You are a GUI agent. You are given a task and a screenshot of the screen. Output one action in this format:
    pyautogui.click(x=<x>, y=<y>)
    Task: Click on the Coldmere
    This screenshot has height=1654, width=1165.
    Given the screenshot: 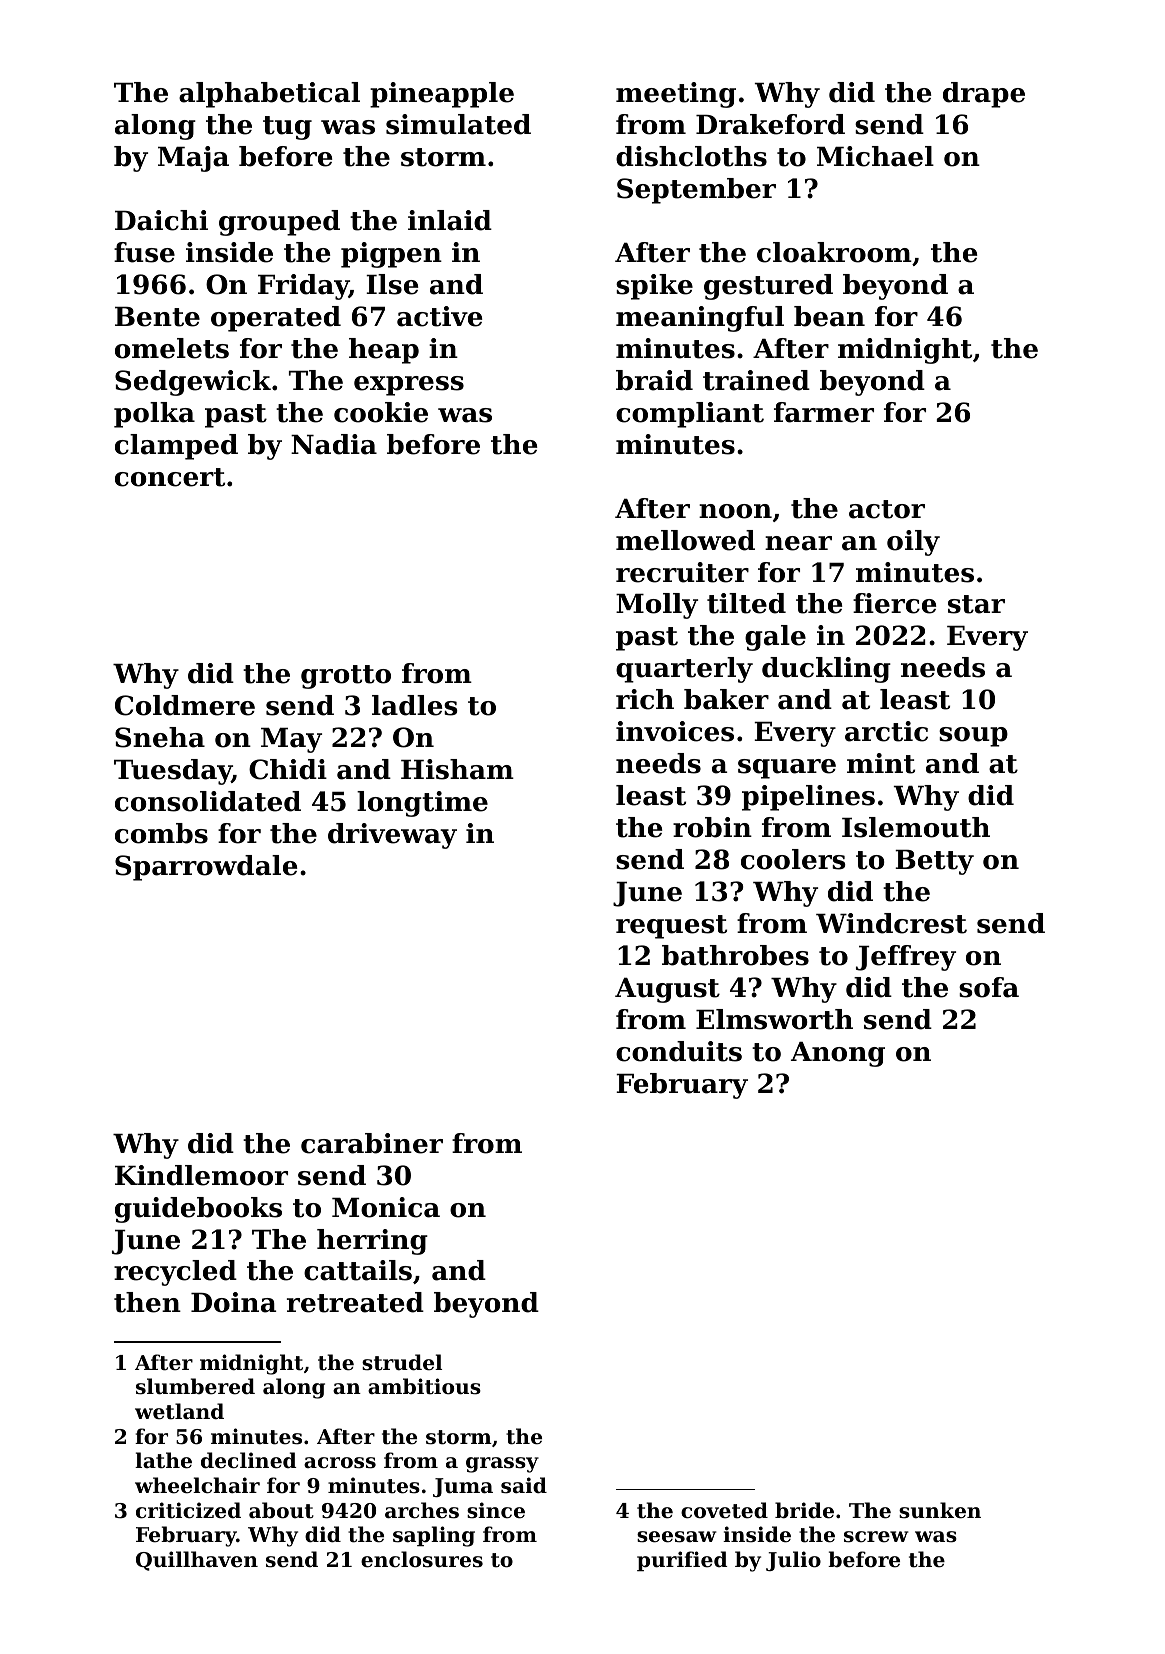 What is the action you would take?
    pyautogui.click(x=185, y=705)
